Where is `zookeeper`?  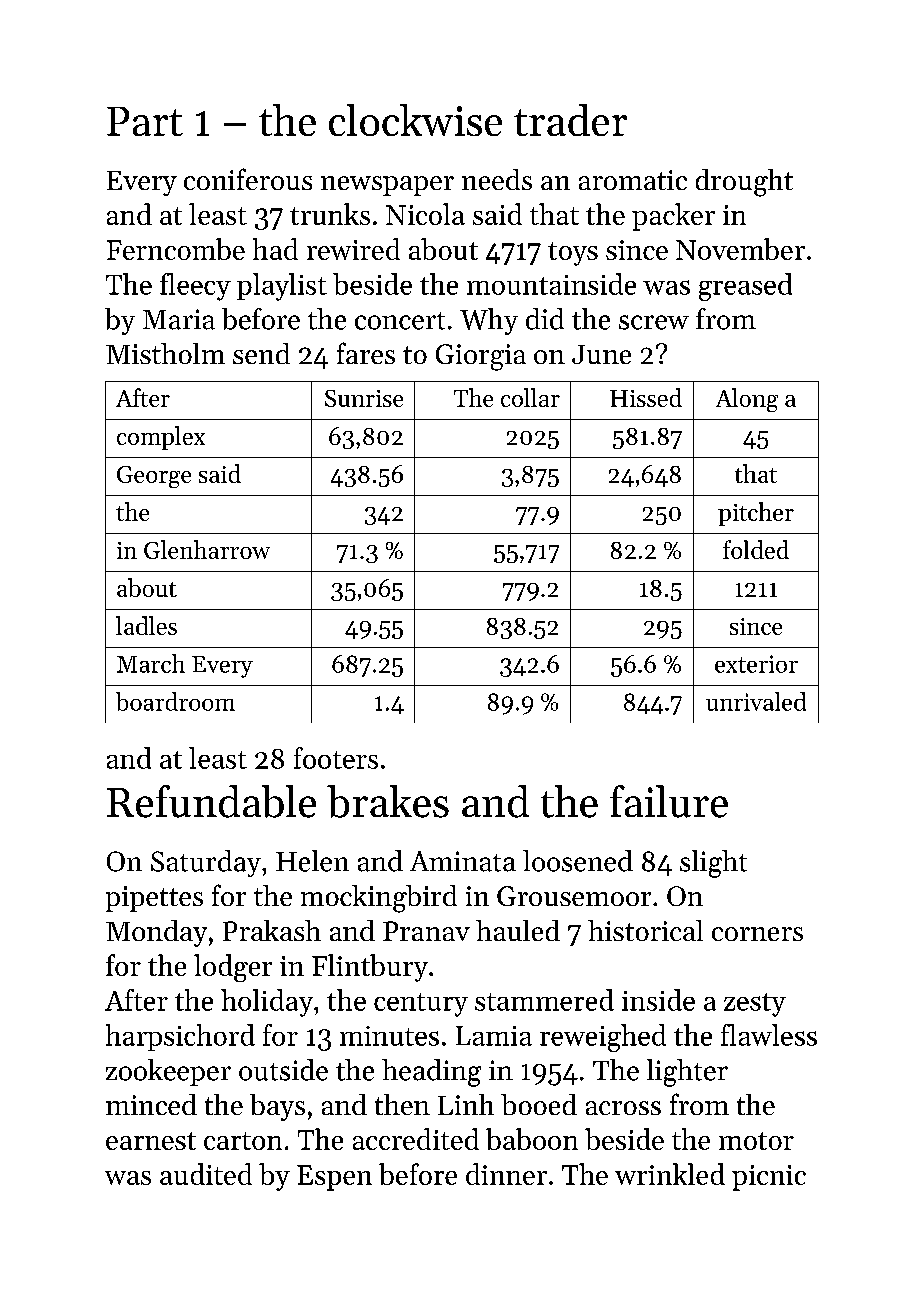
zookeeper is located at coordinates (168, 1072).
